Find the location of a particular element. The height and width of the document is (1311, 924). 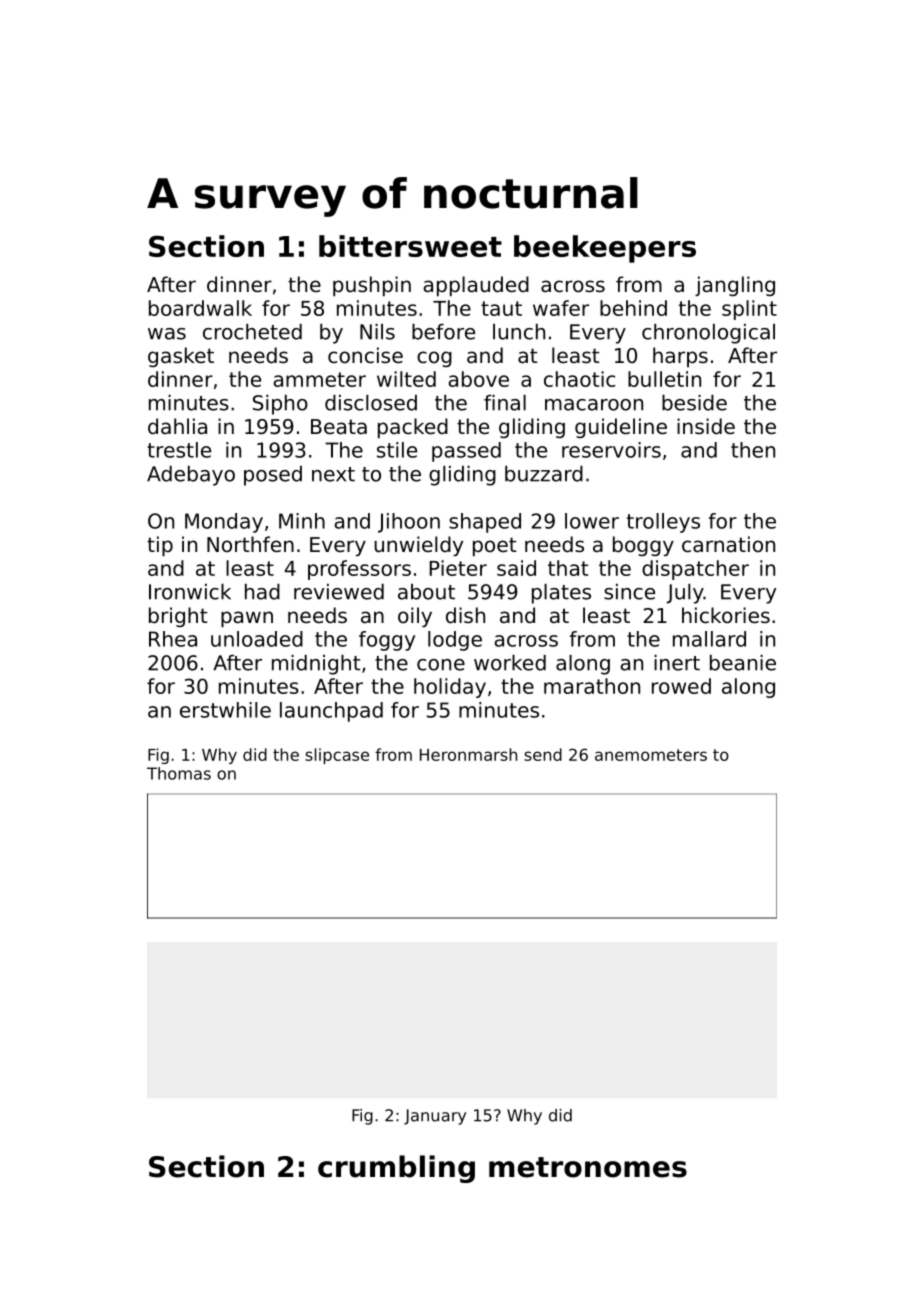

hickories is located at coordinates (726, 615).
